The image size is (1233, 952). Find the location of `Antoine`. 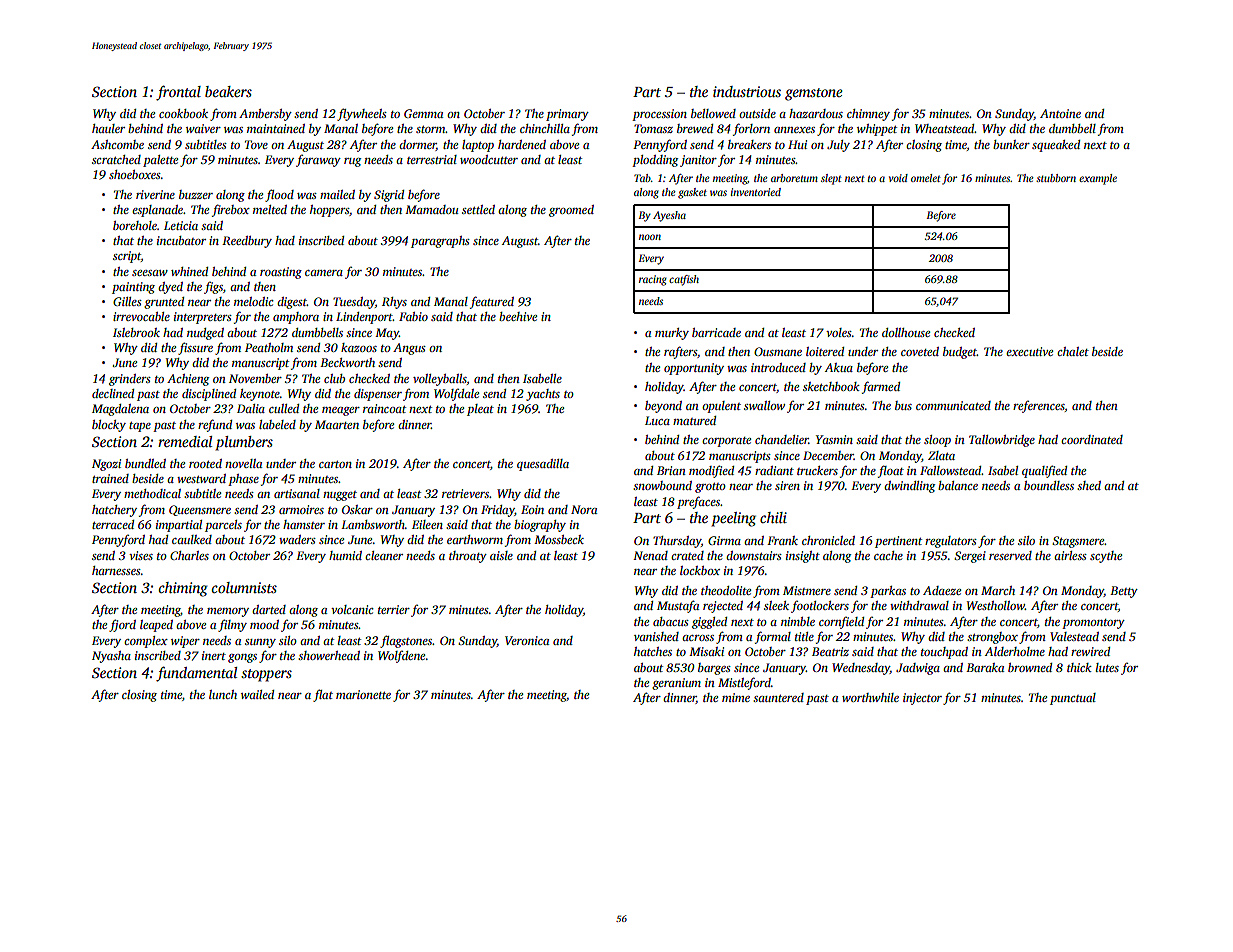

Antoine is located at coordinates (1060, 113).
